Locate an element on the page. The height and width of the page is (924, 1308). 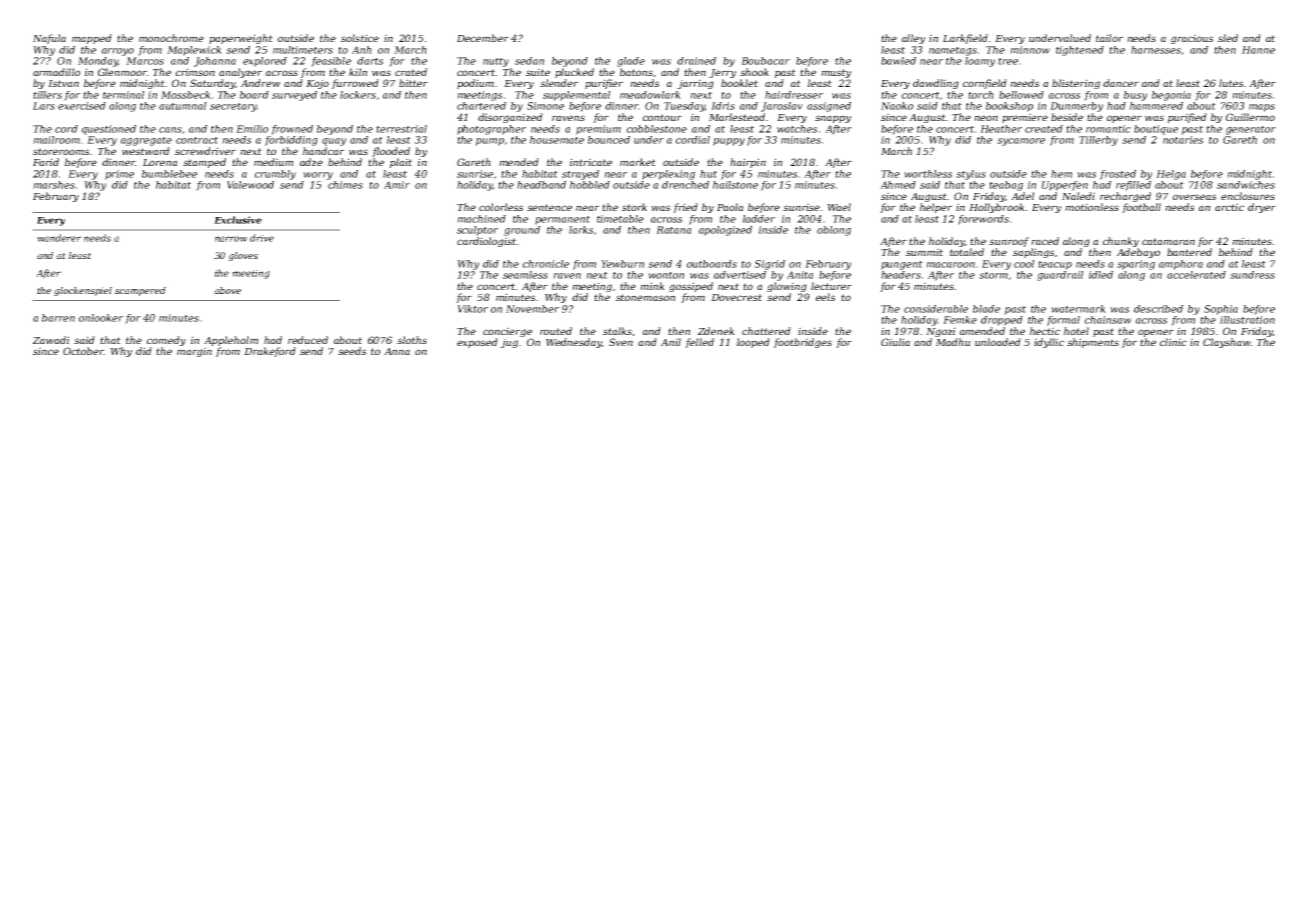
hairpin is located at coordinates (748, 163).
